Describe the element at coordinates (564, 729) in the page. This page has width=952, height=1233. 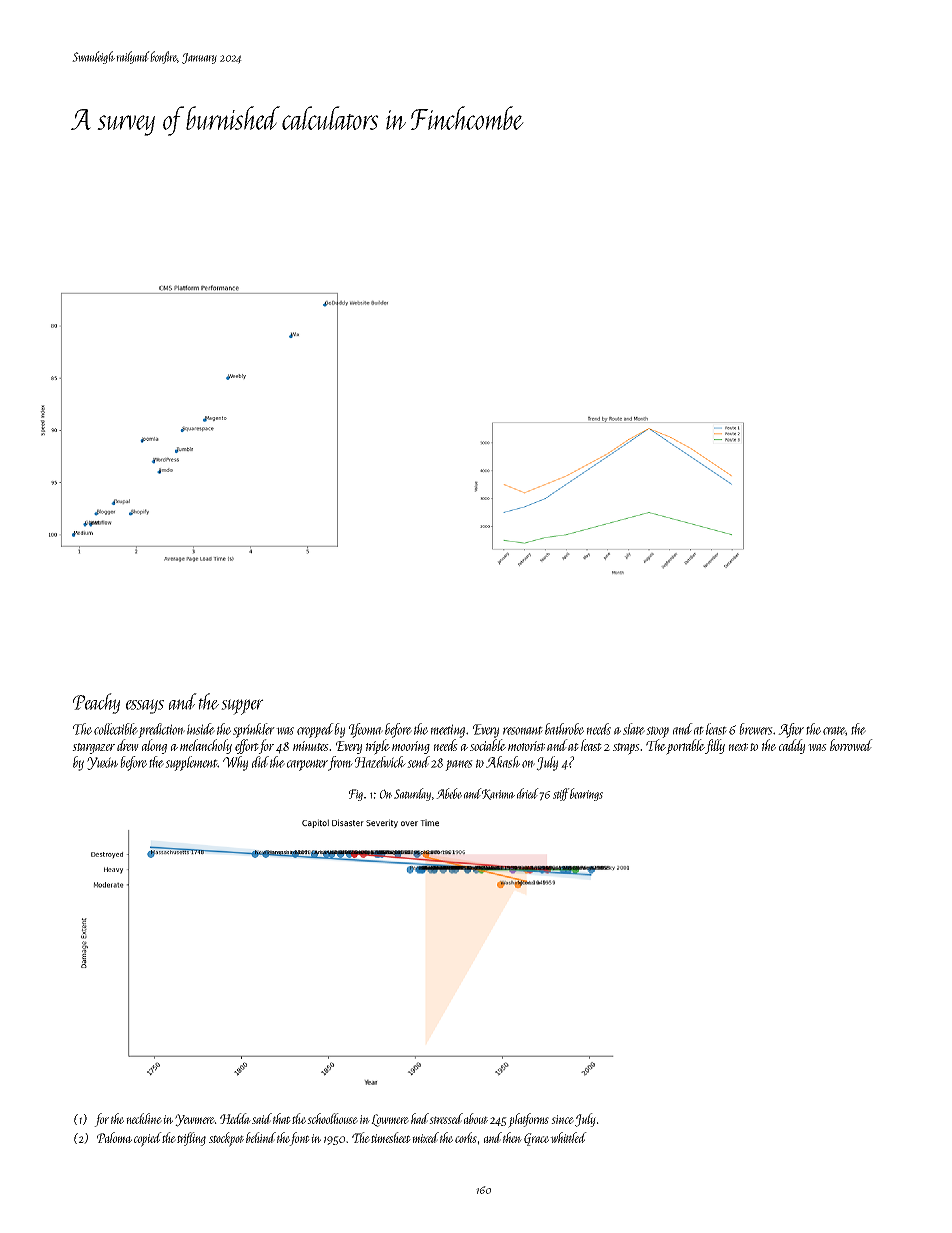
I see `bathrobe` at that location.
